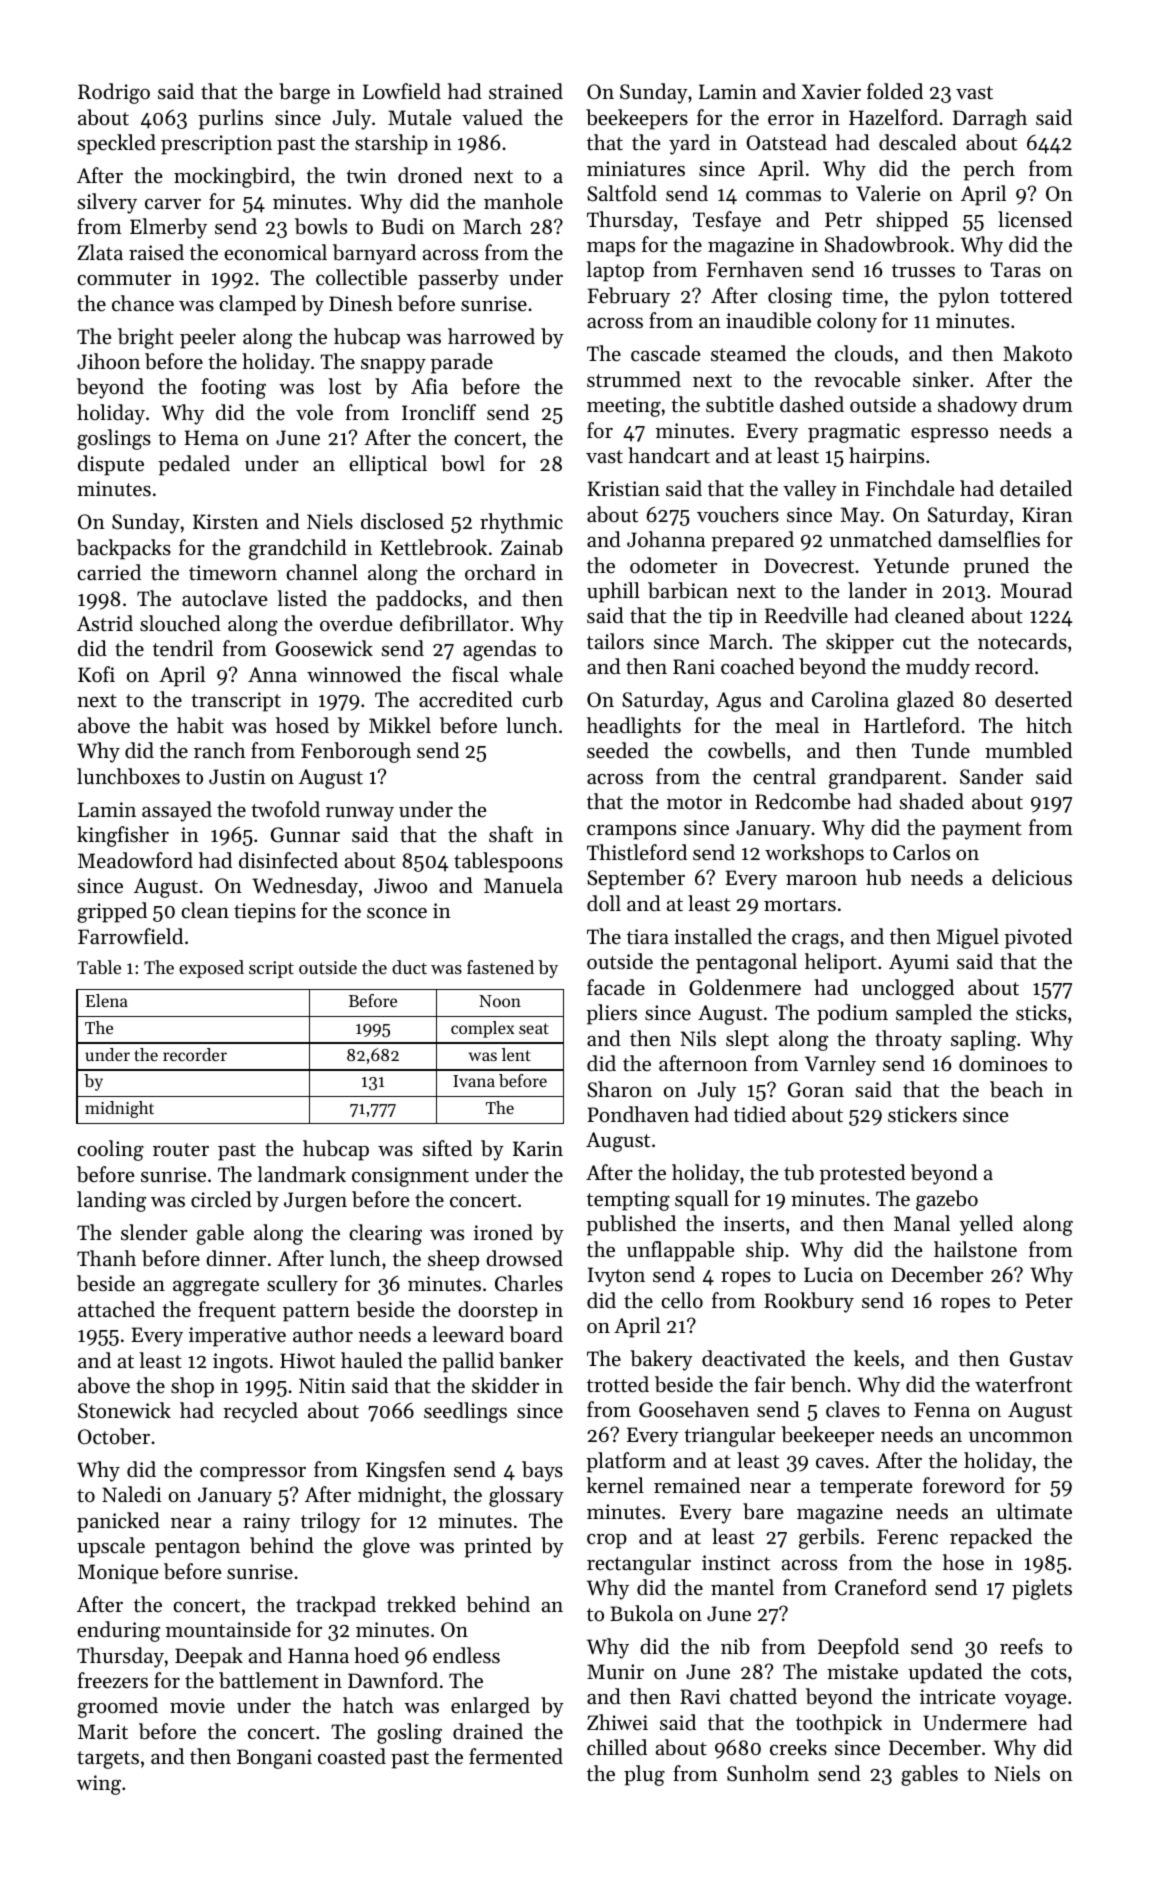  I want to click on vole, so click(314, 412).
